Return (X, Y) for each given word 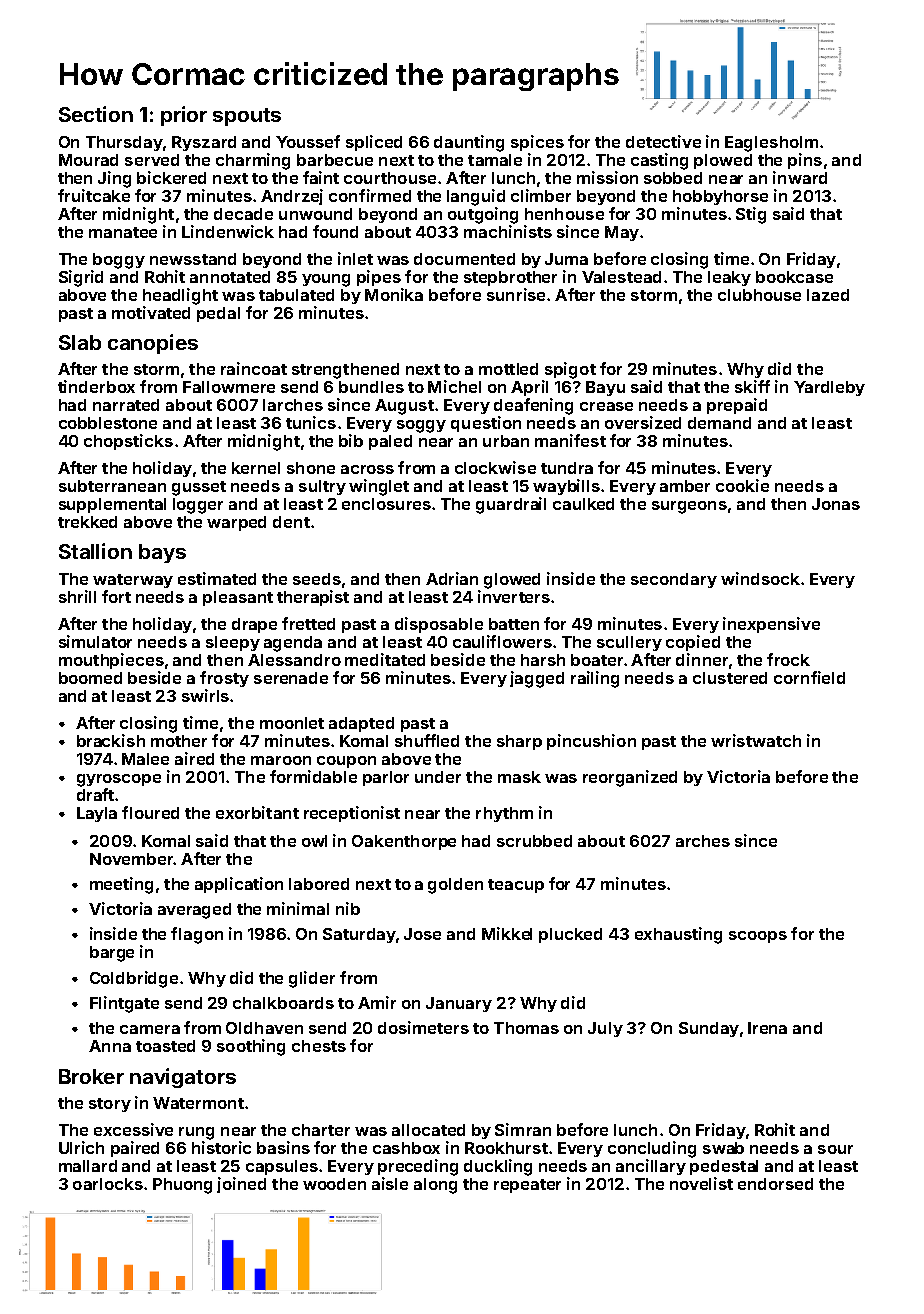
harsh (543, 660)
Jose (422, 934)
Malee (145, 759)
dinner (702, 659)
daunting (469, 143)
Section (96, 114)
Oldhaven (264, 1028)
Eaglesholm (771, 144)
